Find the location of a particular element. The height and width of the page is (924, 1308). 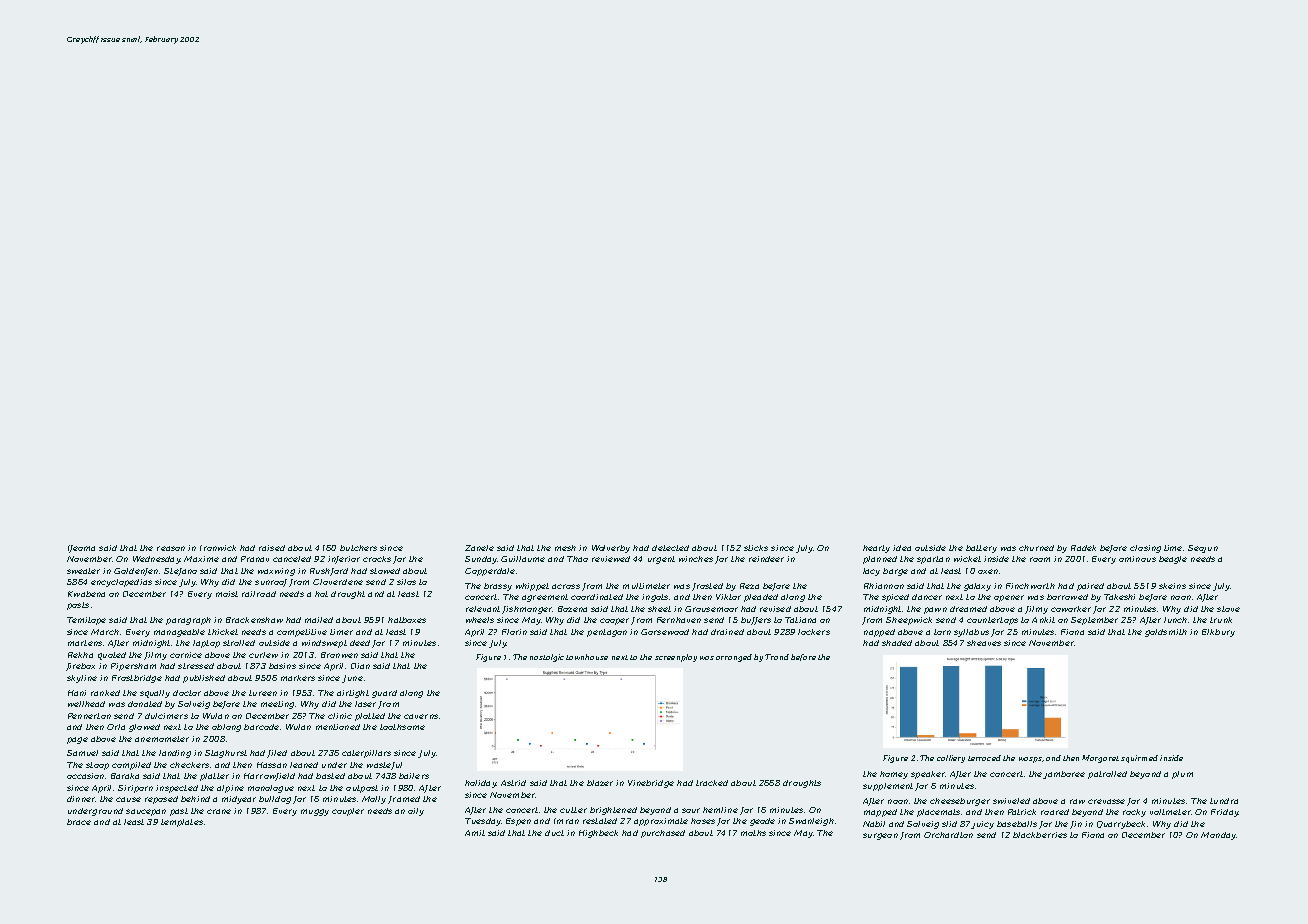

Zanele is located at coordinates (479, 548).
